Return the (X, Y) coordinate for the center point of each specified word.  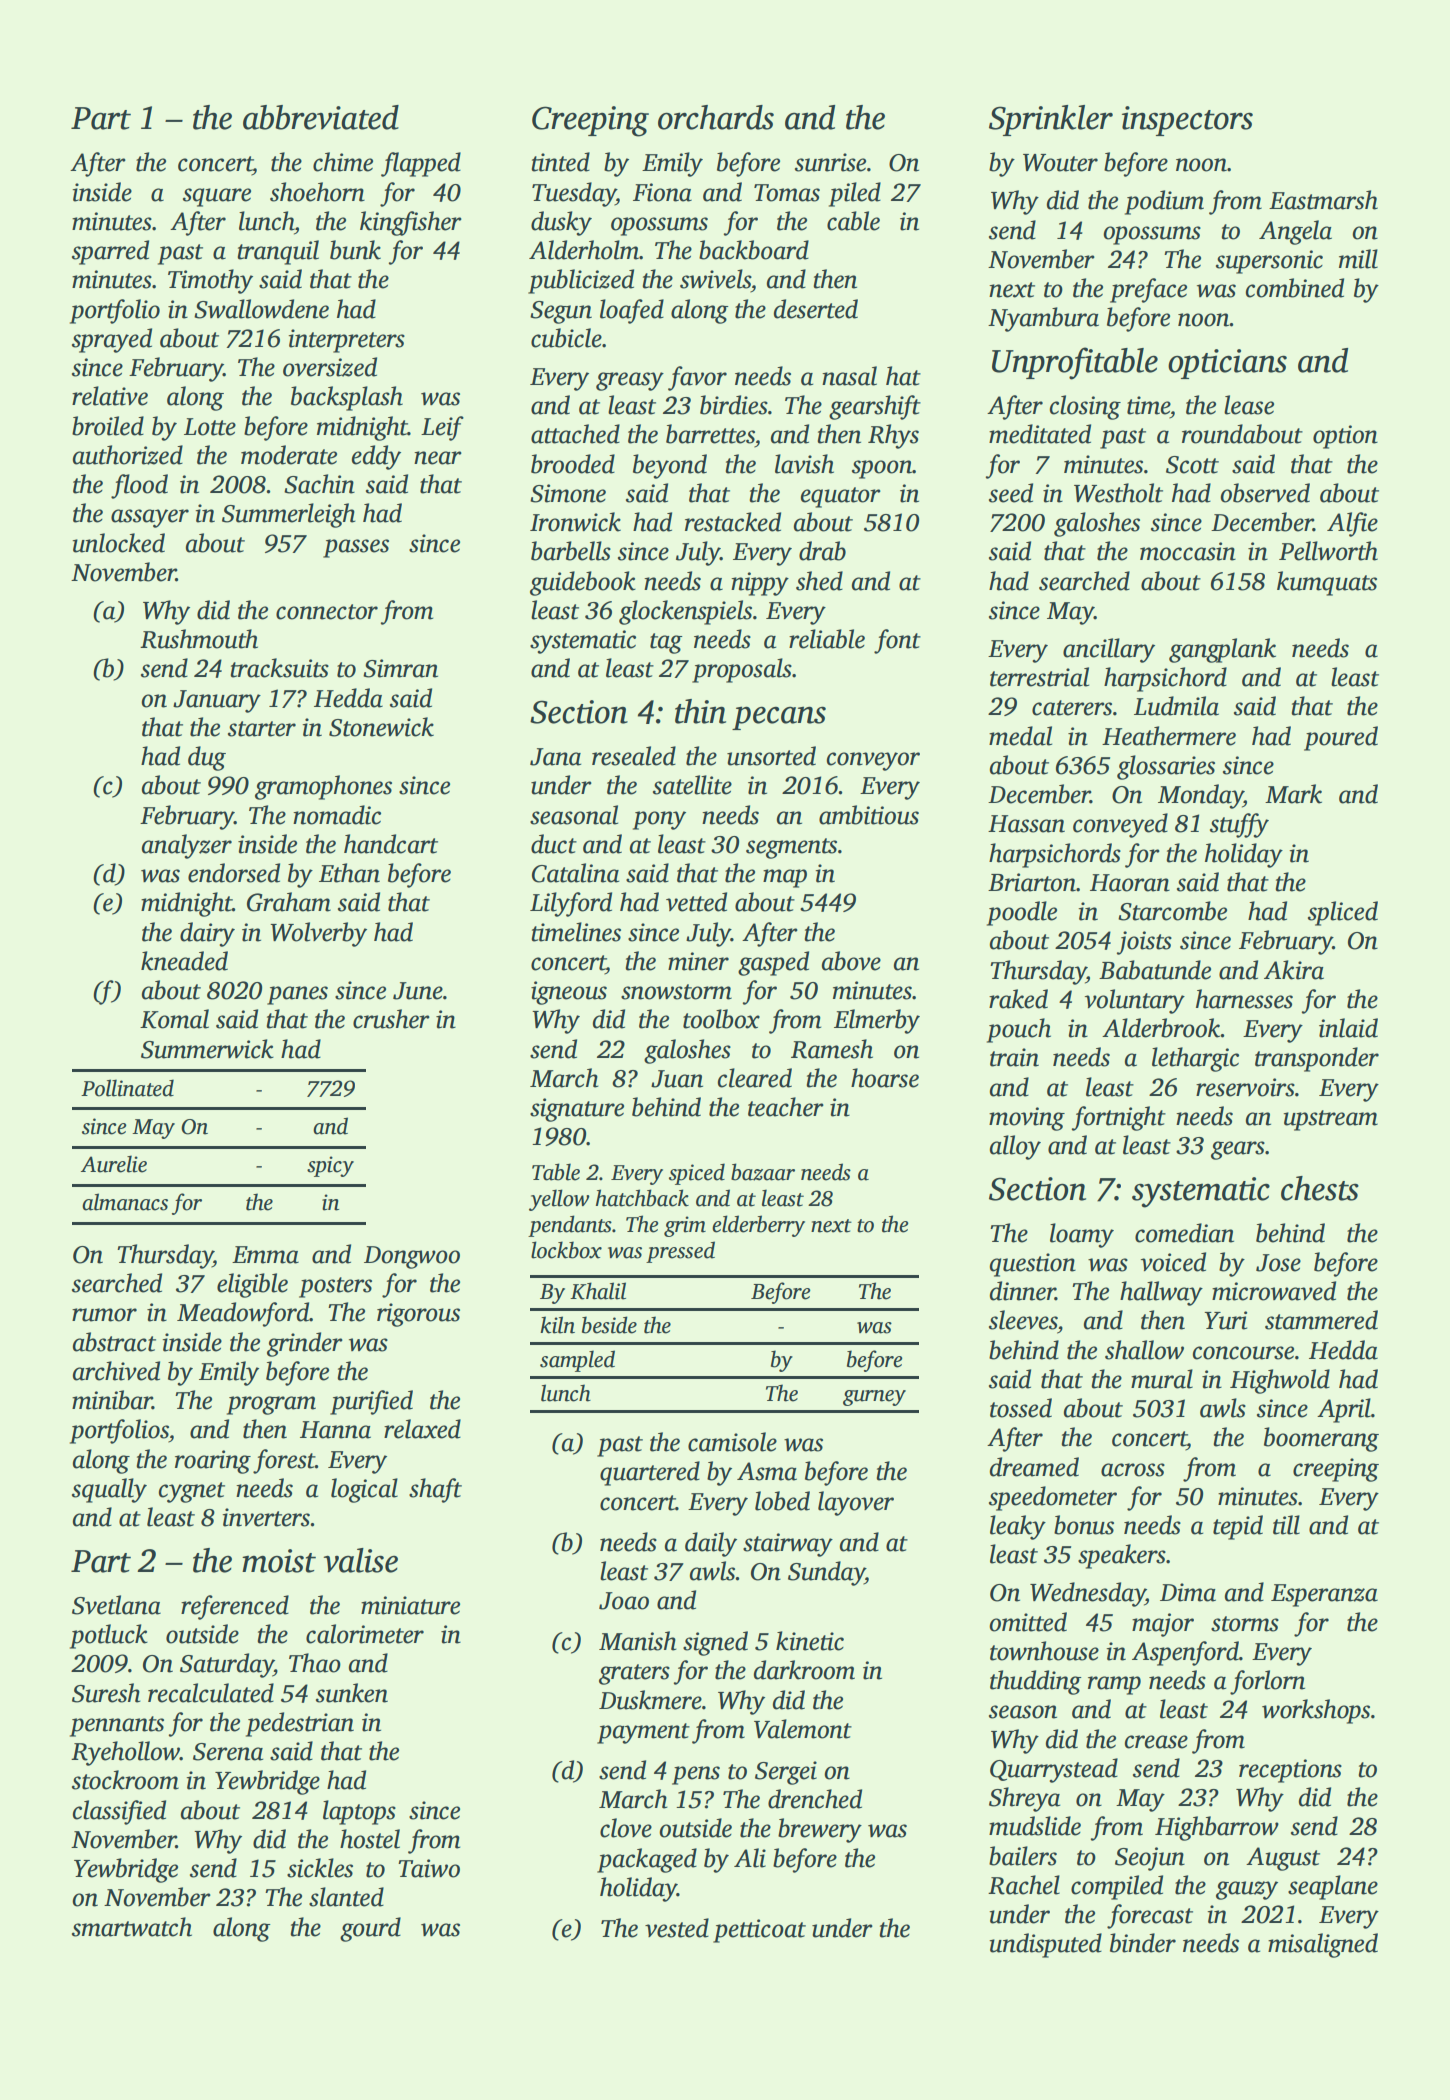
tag (666, 643)
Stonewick (381, 727)
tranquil (278, 252)
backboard (754, 250)
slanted (346, 1897)
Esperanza (1324, 1595)
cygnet (192, 1492)
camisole (732, 1442)
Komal (174, 1019)
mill (1358, 259)
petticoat (759, 1931)
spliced (1343, 913)
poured (1341, 738)
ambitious (869, 815)
